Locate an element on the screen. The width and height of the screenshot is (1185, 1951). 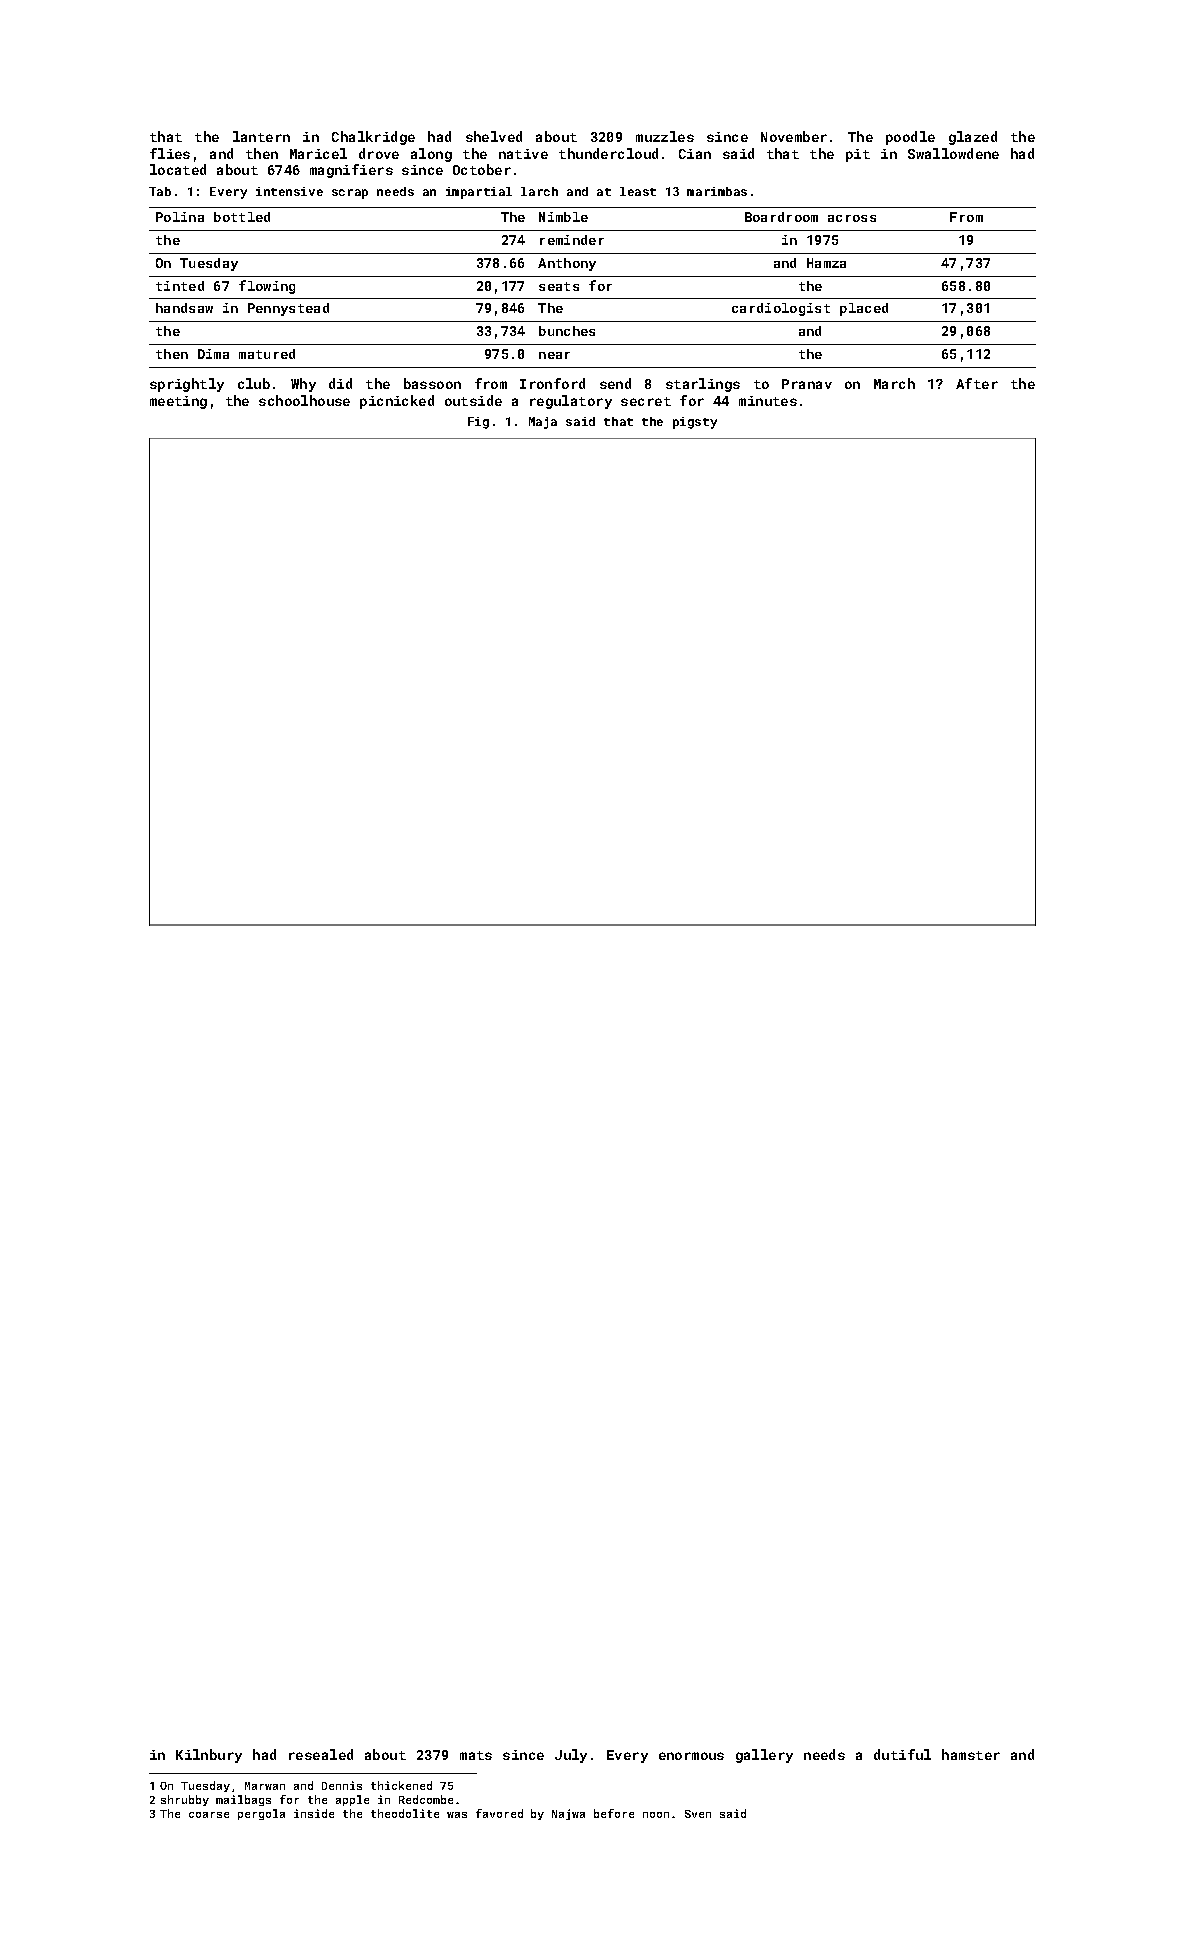
minutes is located at coordinates (768, 401).
